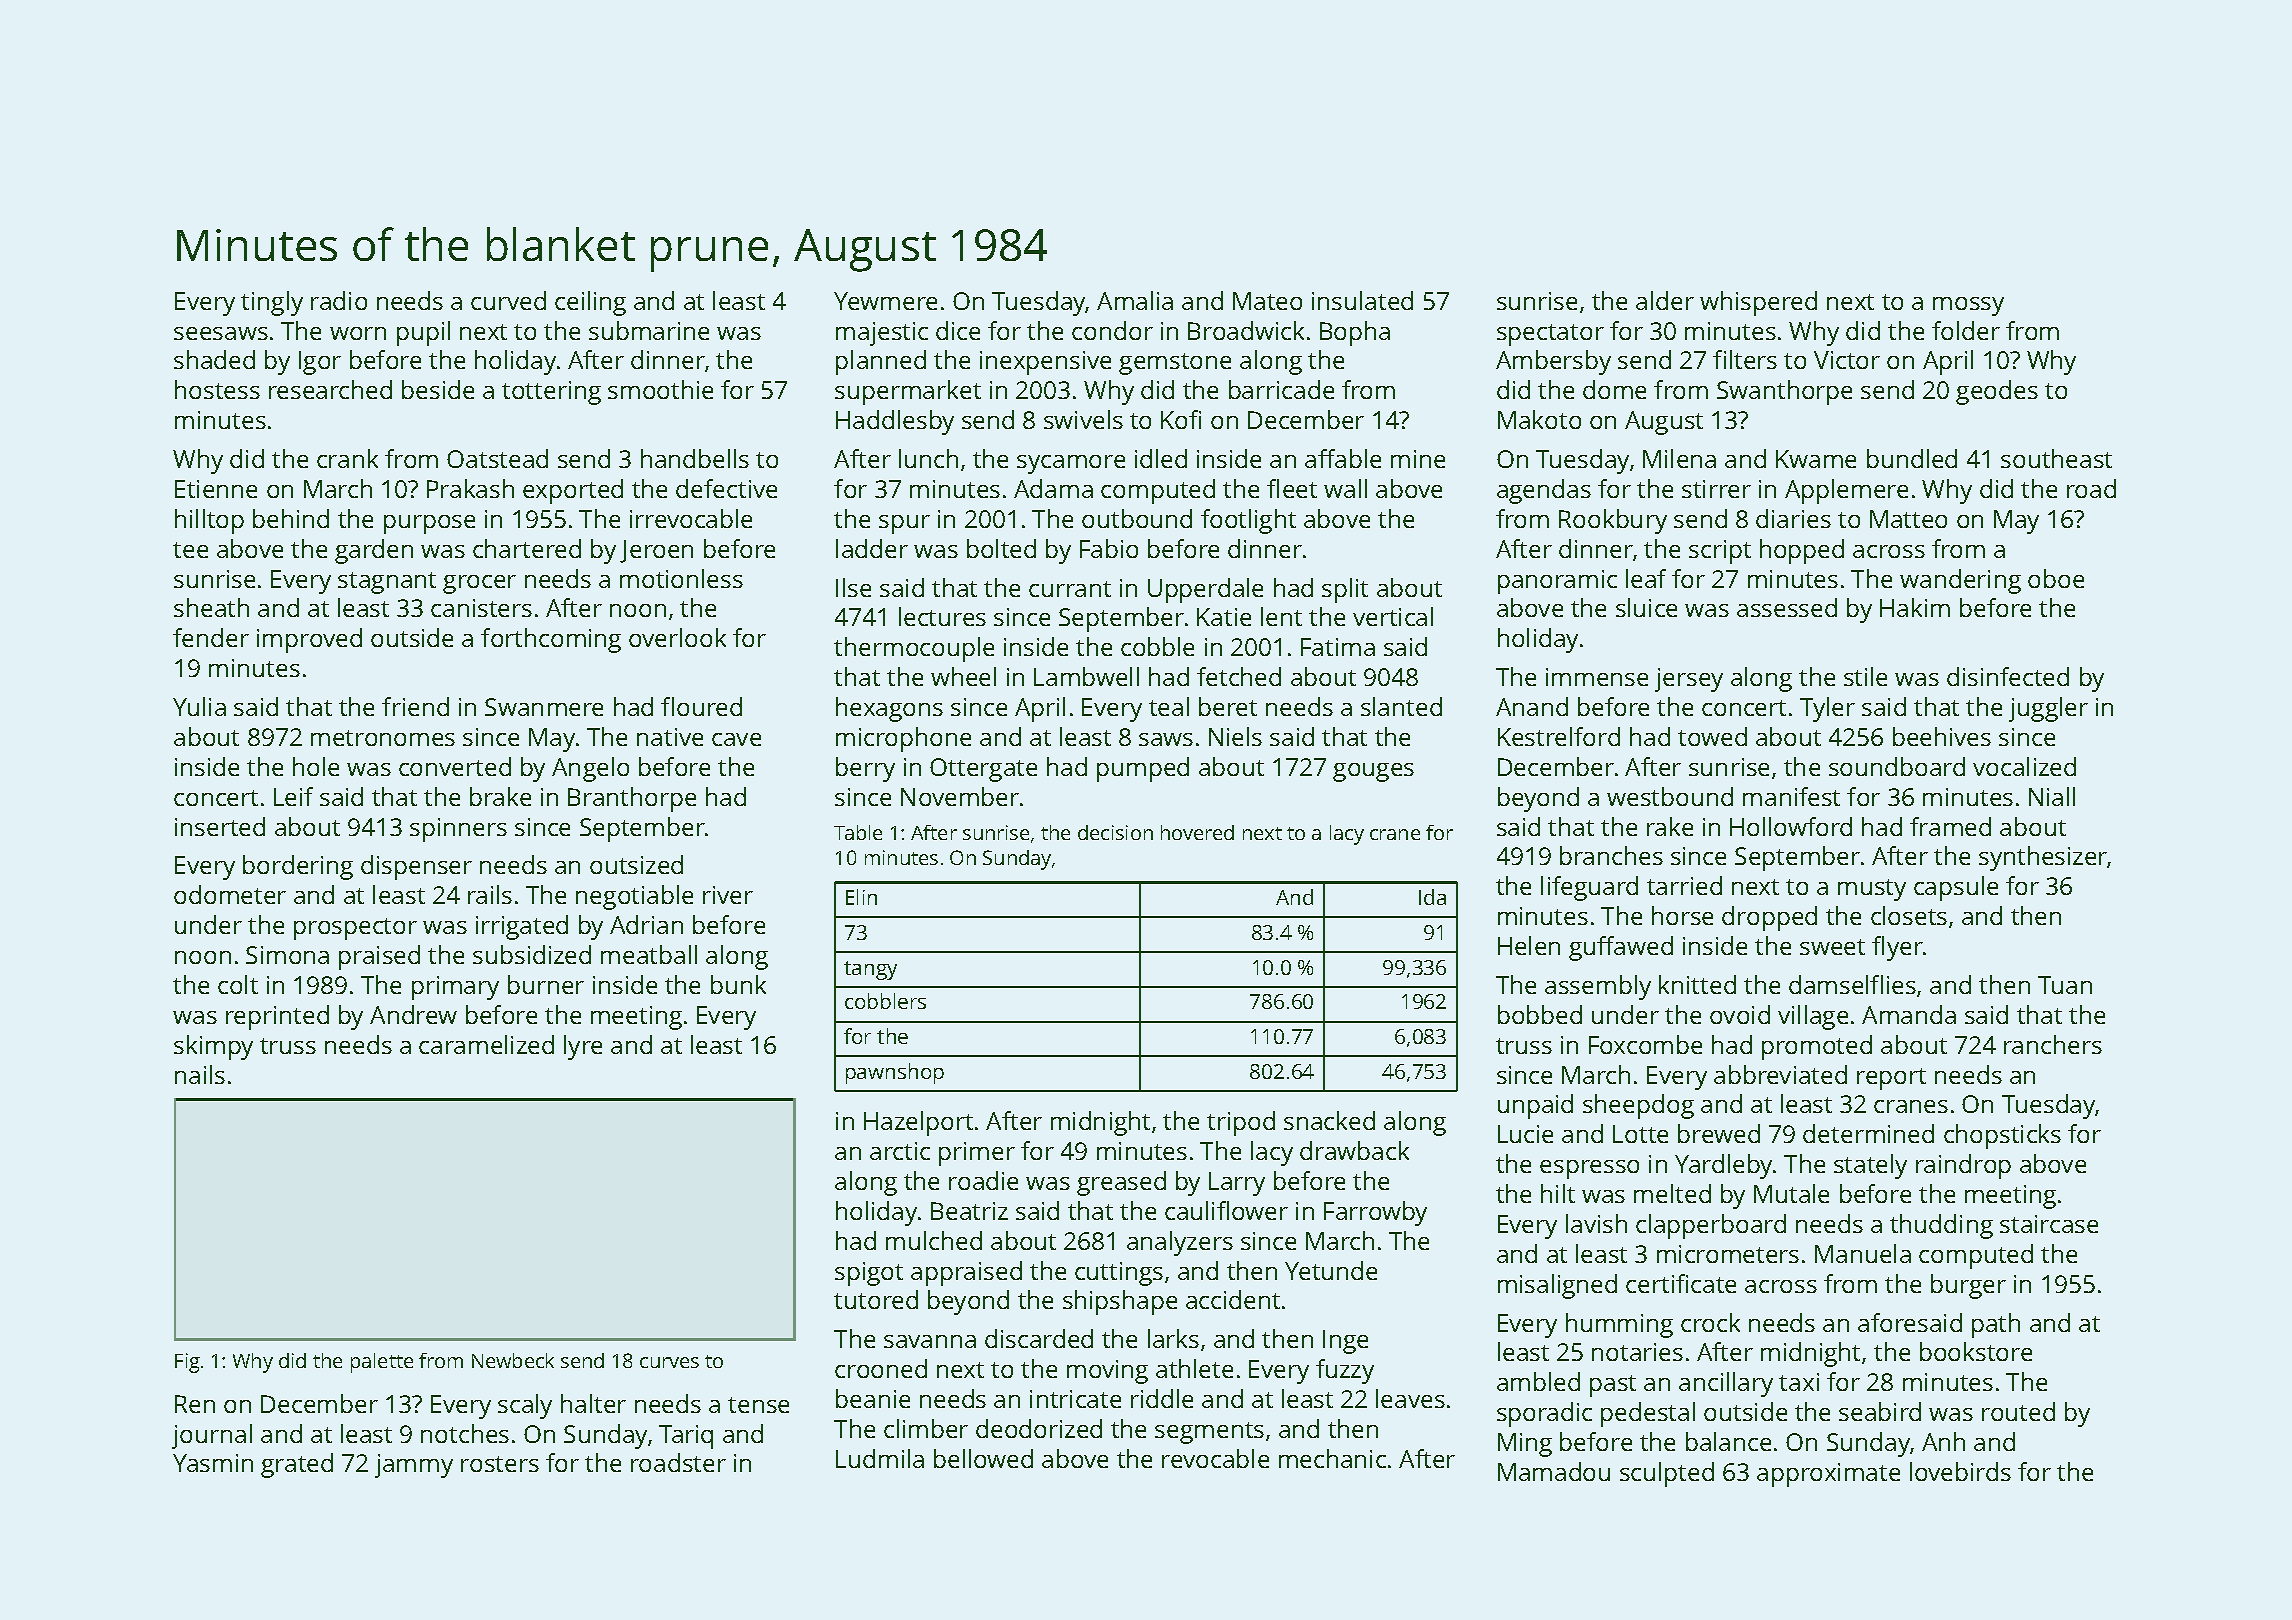 Image resolution: width=2292 pixels, height=1620 pixels. I want to click on Elin, so click(861, 897).
